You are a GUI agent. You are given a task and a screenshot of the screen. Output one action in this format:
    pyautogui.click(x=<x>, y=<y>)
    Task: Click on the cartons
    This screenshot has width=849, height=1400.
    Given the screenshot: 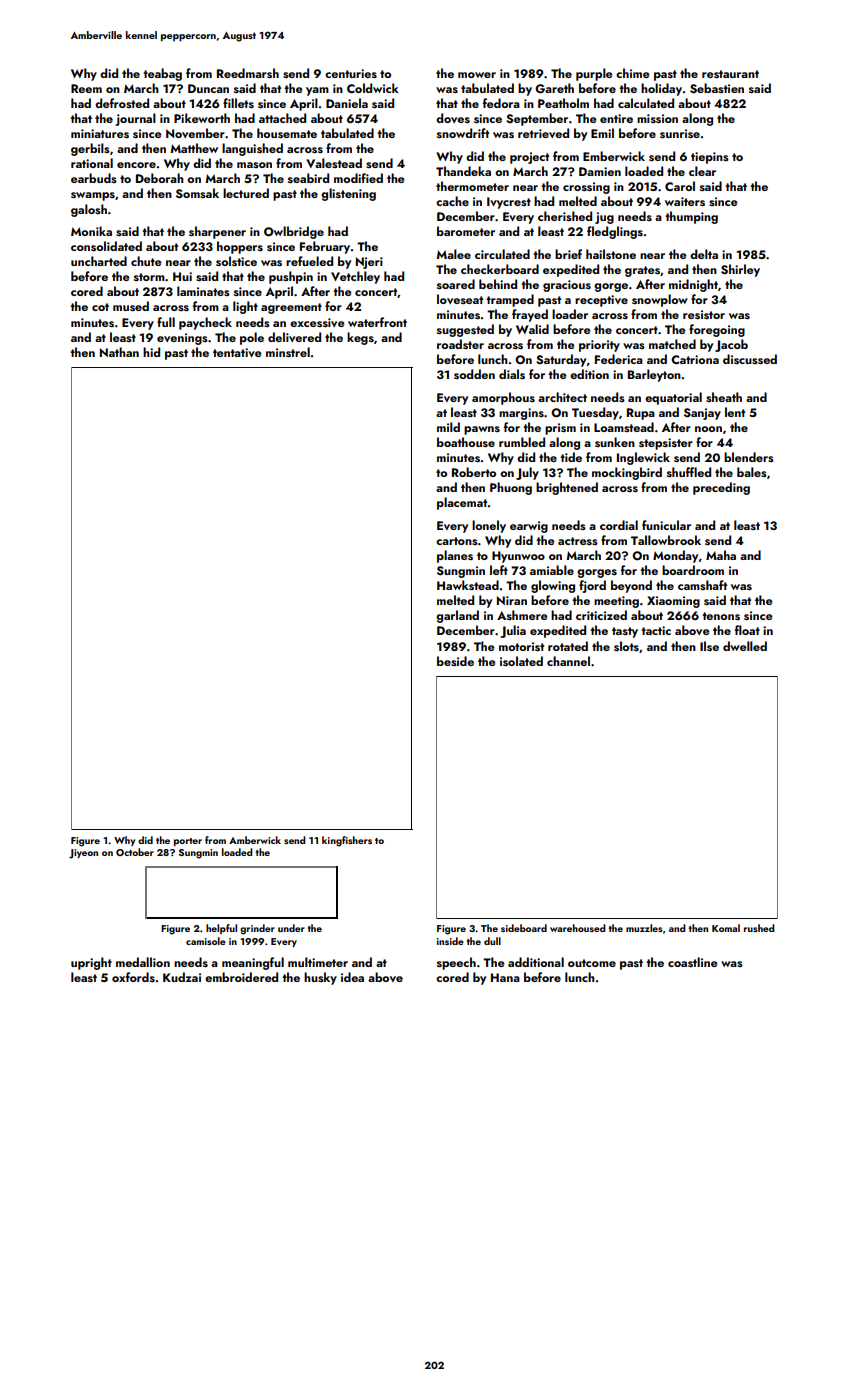 What is the action you would take?
    pyautogui.click(x=457, y=541)
